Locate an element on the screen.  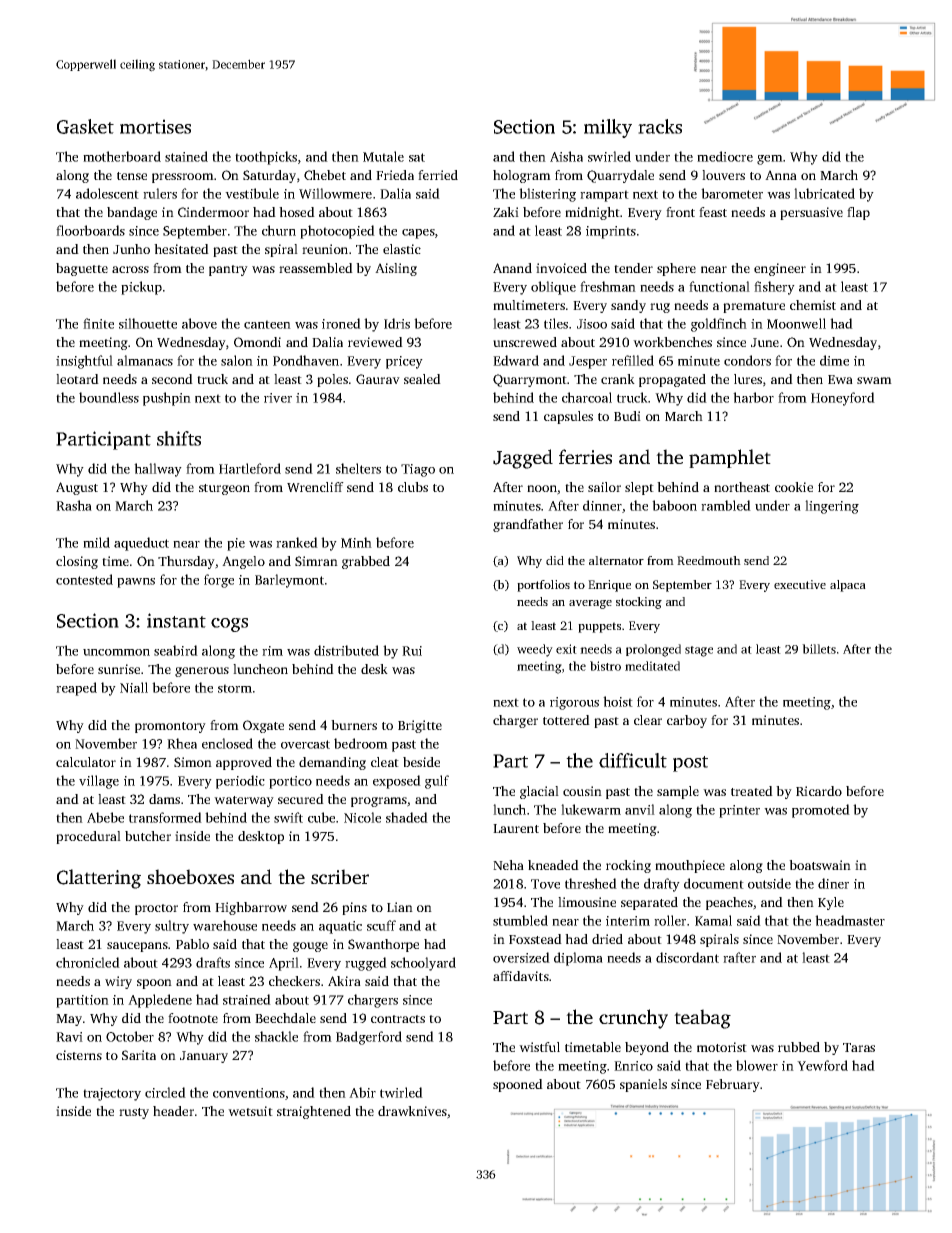
racks is located at coordinates (660, 126).
